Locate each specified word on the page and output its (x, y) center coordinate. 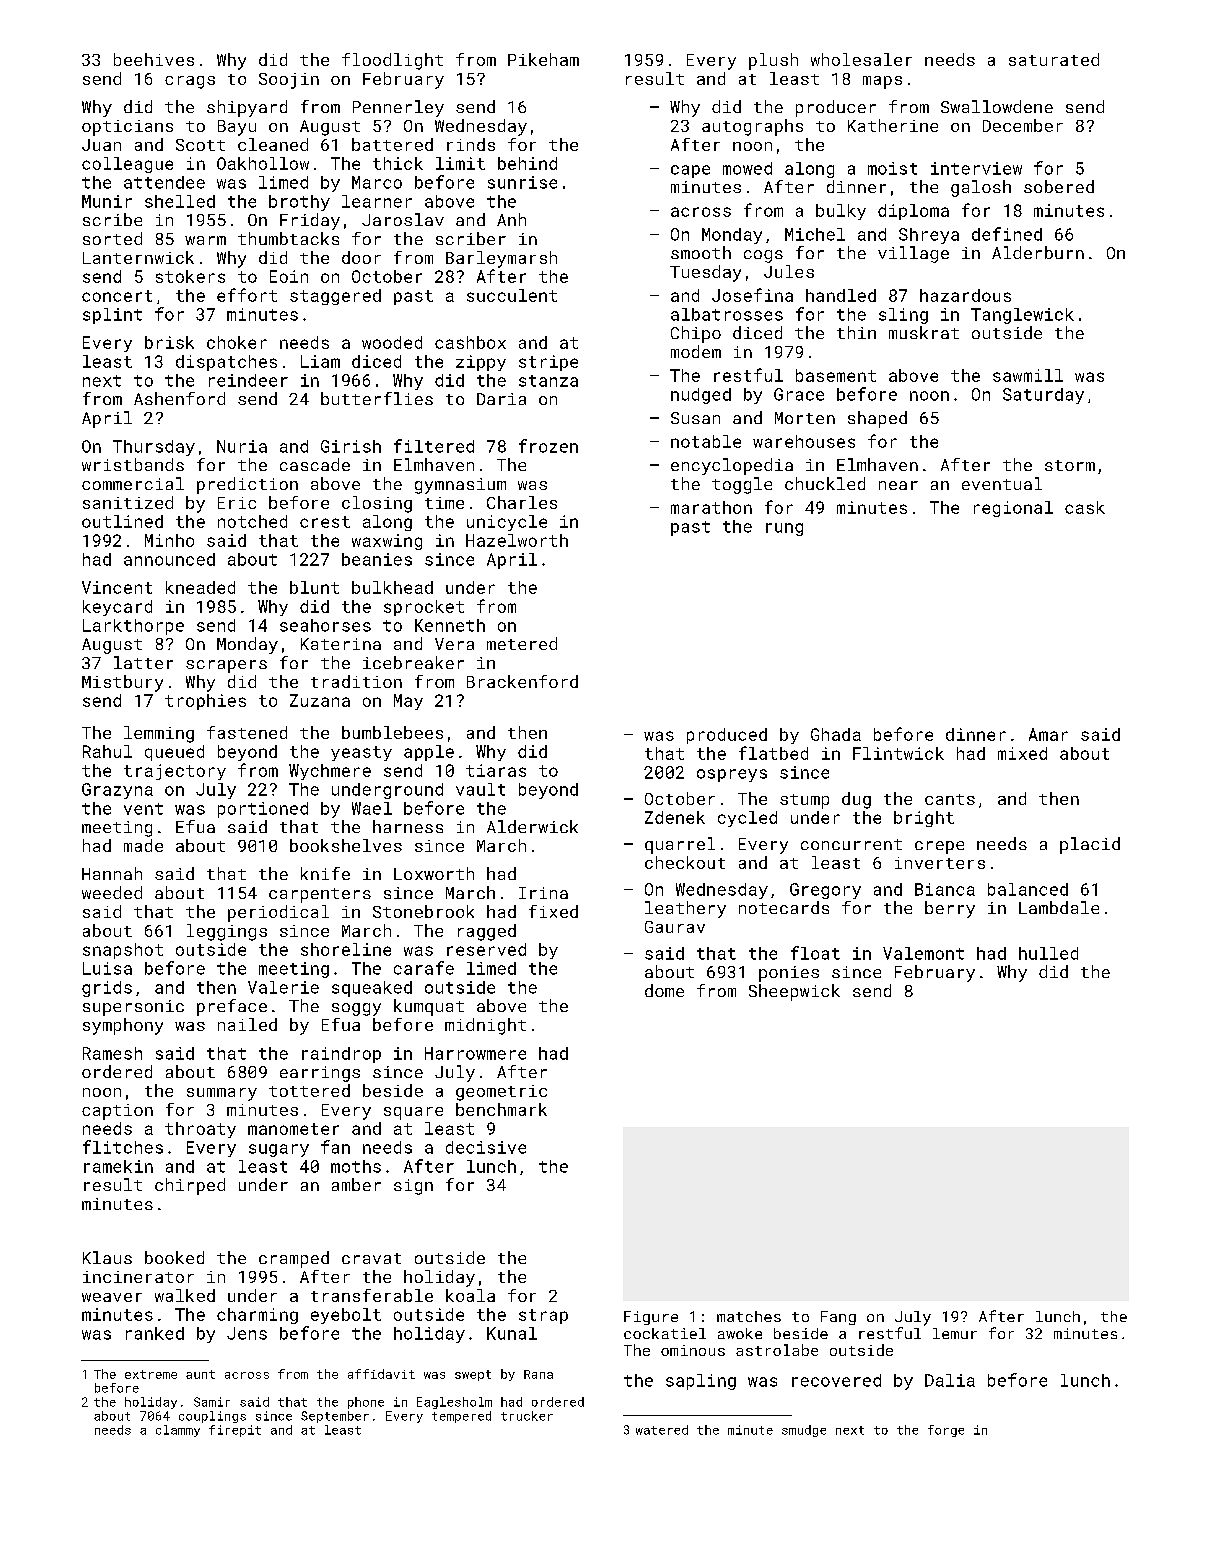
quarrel (680, 845)
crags (190, 82)
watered (662, 1430)
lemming (159, 734)
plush (773, 61)
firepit (235, 1431)
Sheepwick (794, 992)
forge (946, 1431)
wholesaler (861, 59)
